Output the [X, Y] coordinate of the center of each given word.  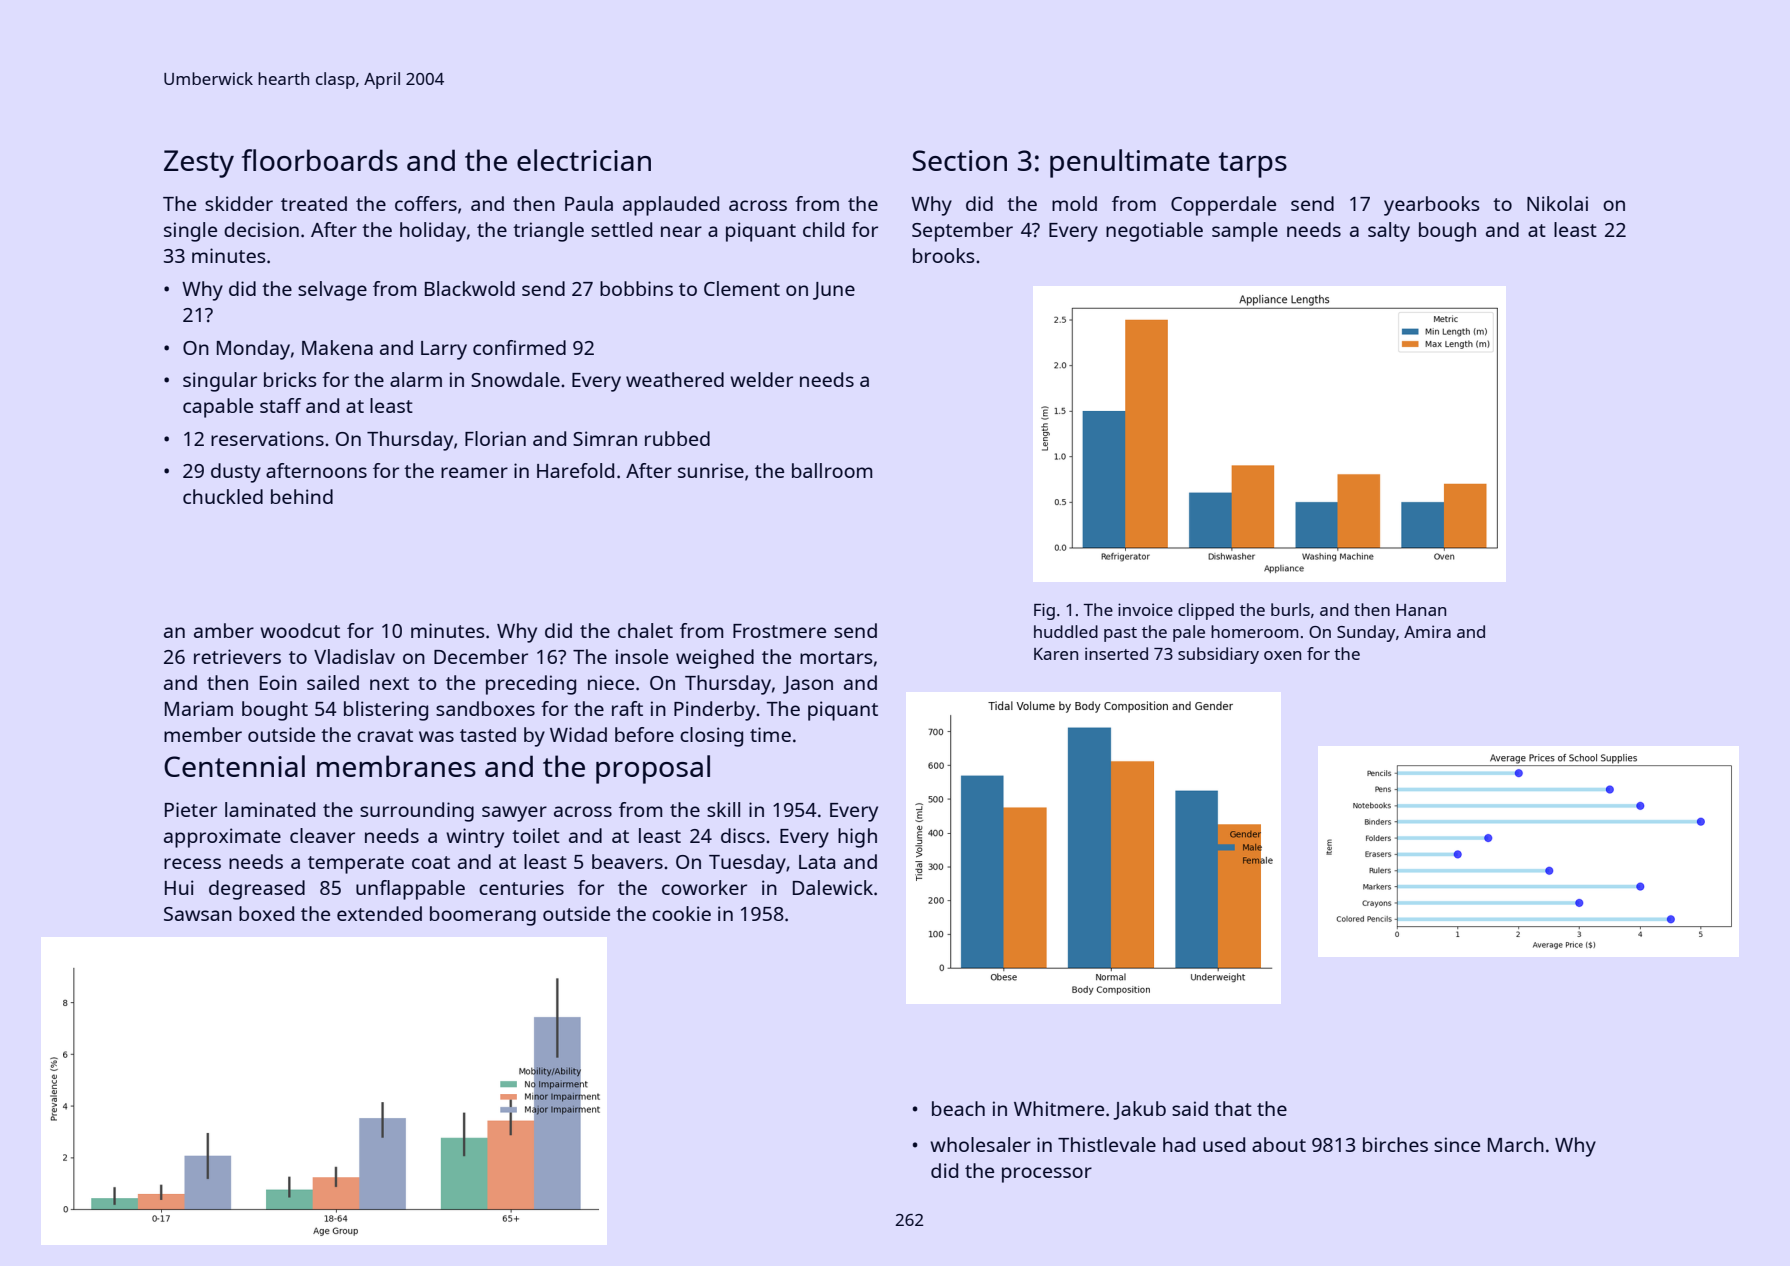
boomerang [483, 916]
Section [959, 160]
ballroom [832, 470]
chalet [645, 630]
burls [1290, 609]
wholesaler [980, 1144]
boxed [266, 913]
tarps [1253, 165]
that [1233, 1108]
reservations [267, 438]
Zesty [199, 164]
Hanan [1421, 610]
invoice [1145, 609]
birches [1395, 1144]
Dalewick [833, 887]
